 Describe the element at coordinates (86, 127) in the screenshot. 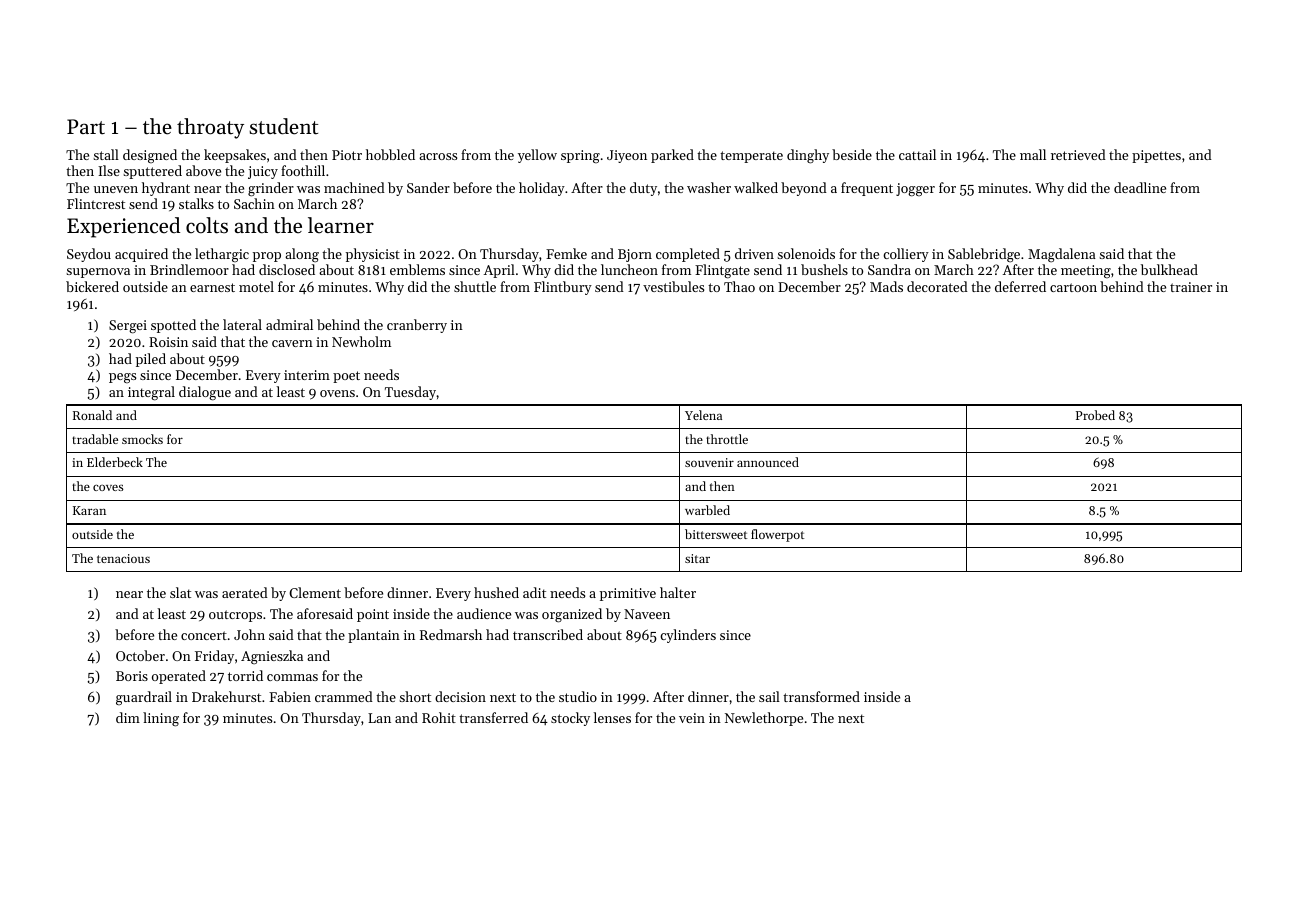

I see `Part` at that location.
